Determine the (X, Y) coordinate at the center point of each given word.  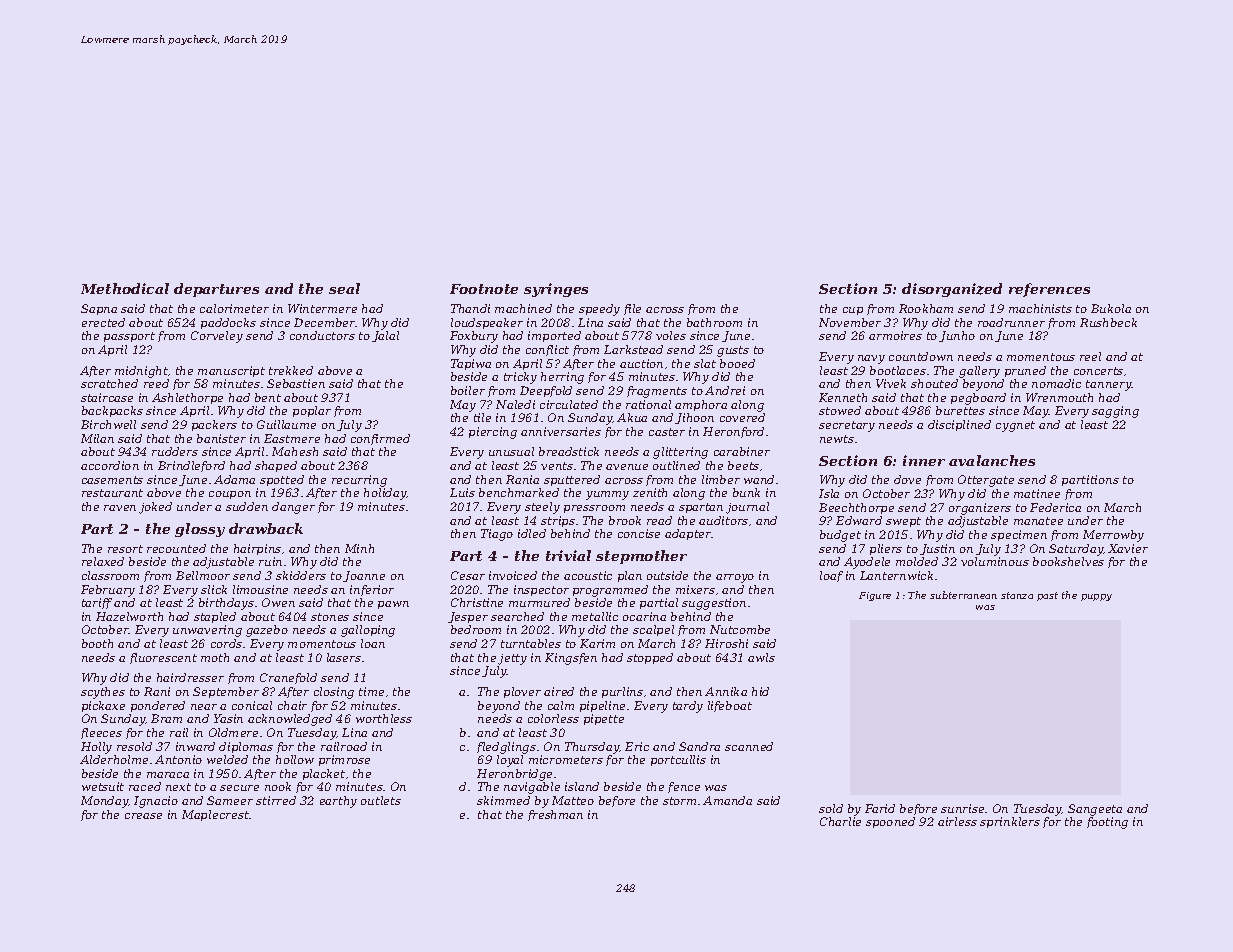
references (1049, 290)
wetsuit (103, 786)
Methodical (125, 288)
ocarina (644, 616)
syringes (556, 290)
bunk (746, 492)
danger (293, 508)
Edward (859, 520)
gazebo (267, 631)
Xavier (1128, 548)
